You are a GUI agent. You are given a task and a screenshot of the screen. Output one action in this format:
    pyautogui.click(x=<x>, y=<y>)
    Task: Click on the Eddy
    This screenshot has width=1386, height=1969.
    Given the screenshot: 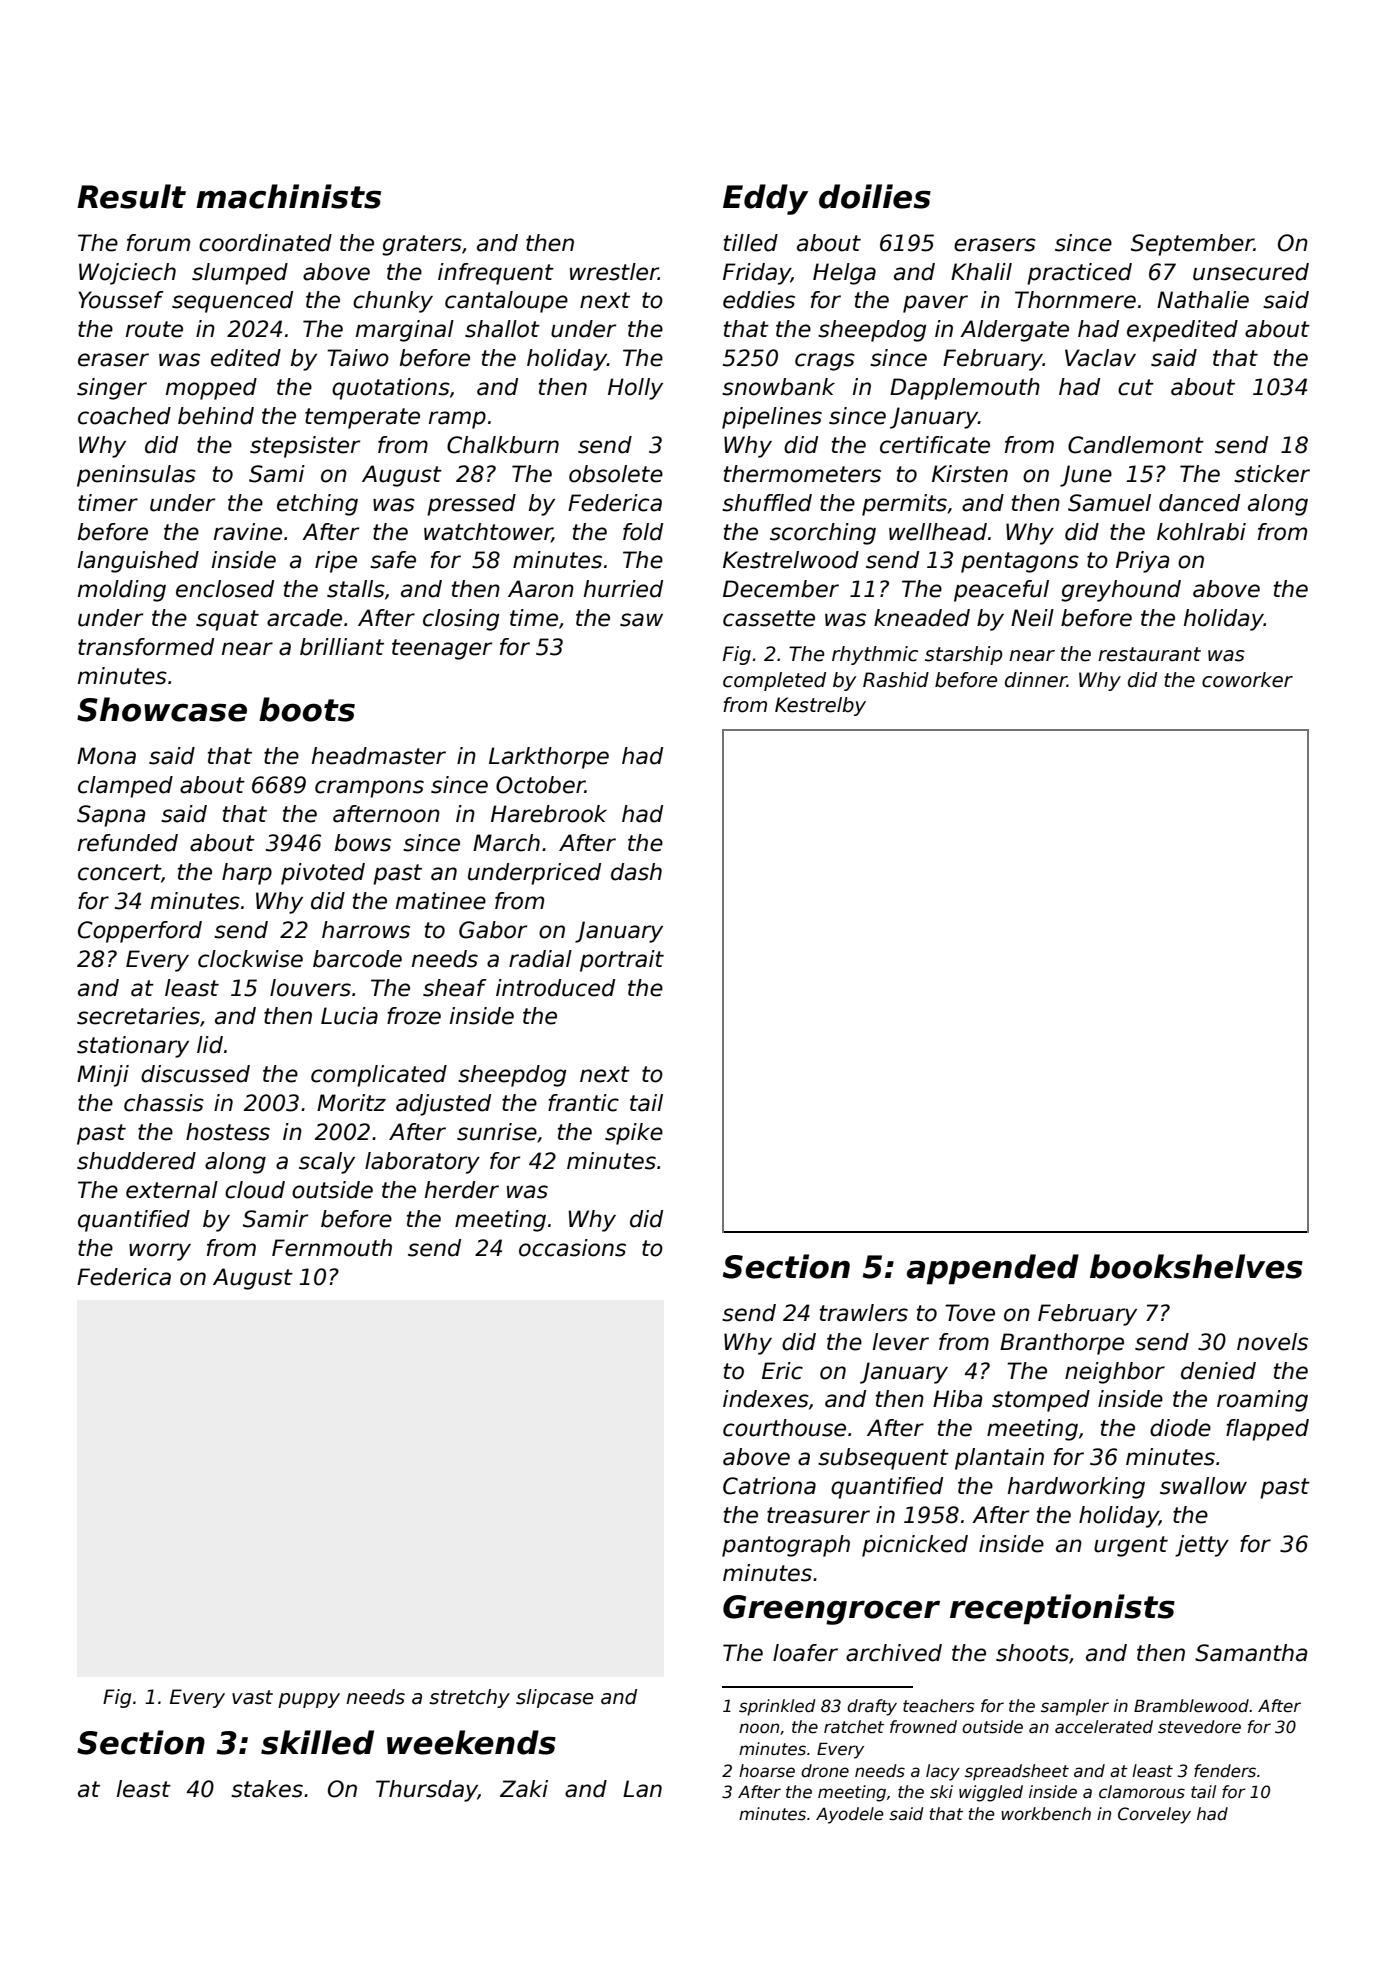 What is the action you would take?
    pyautogui.click(x=765, y=199)
